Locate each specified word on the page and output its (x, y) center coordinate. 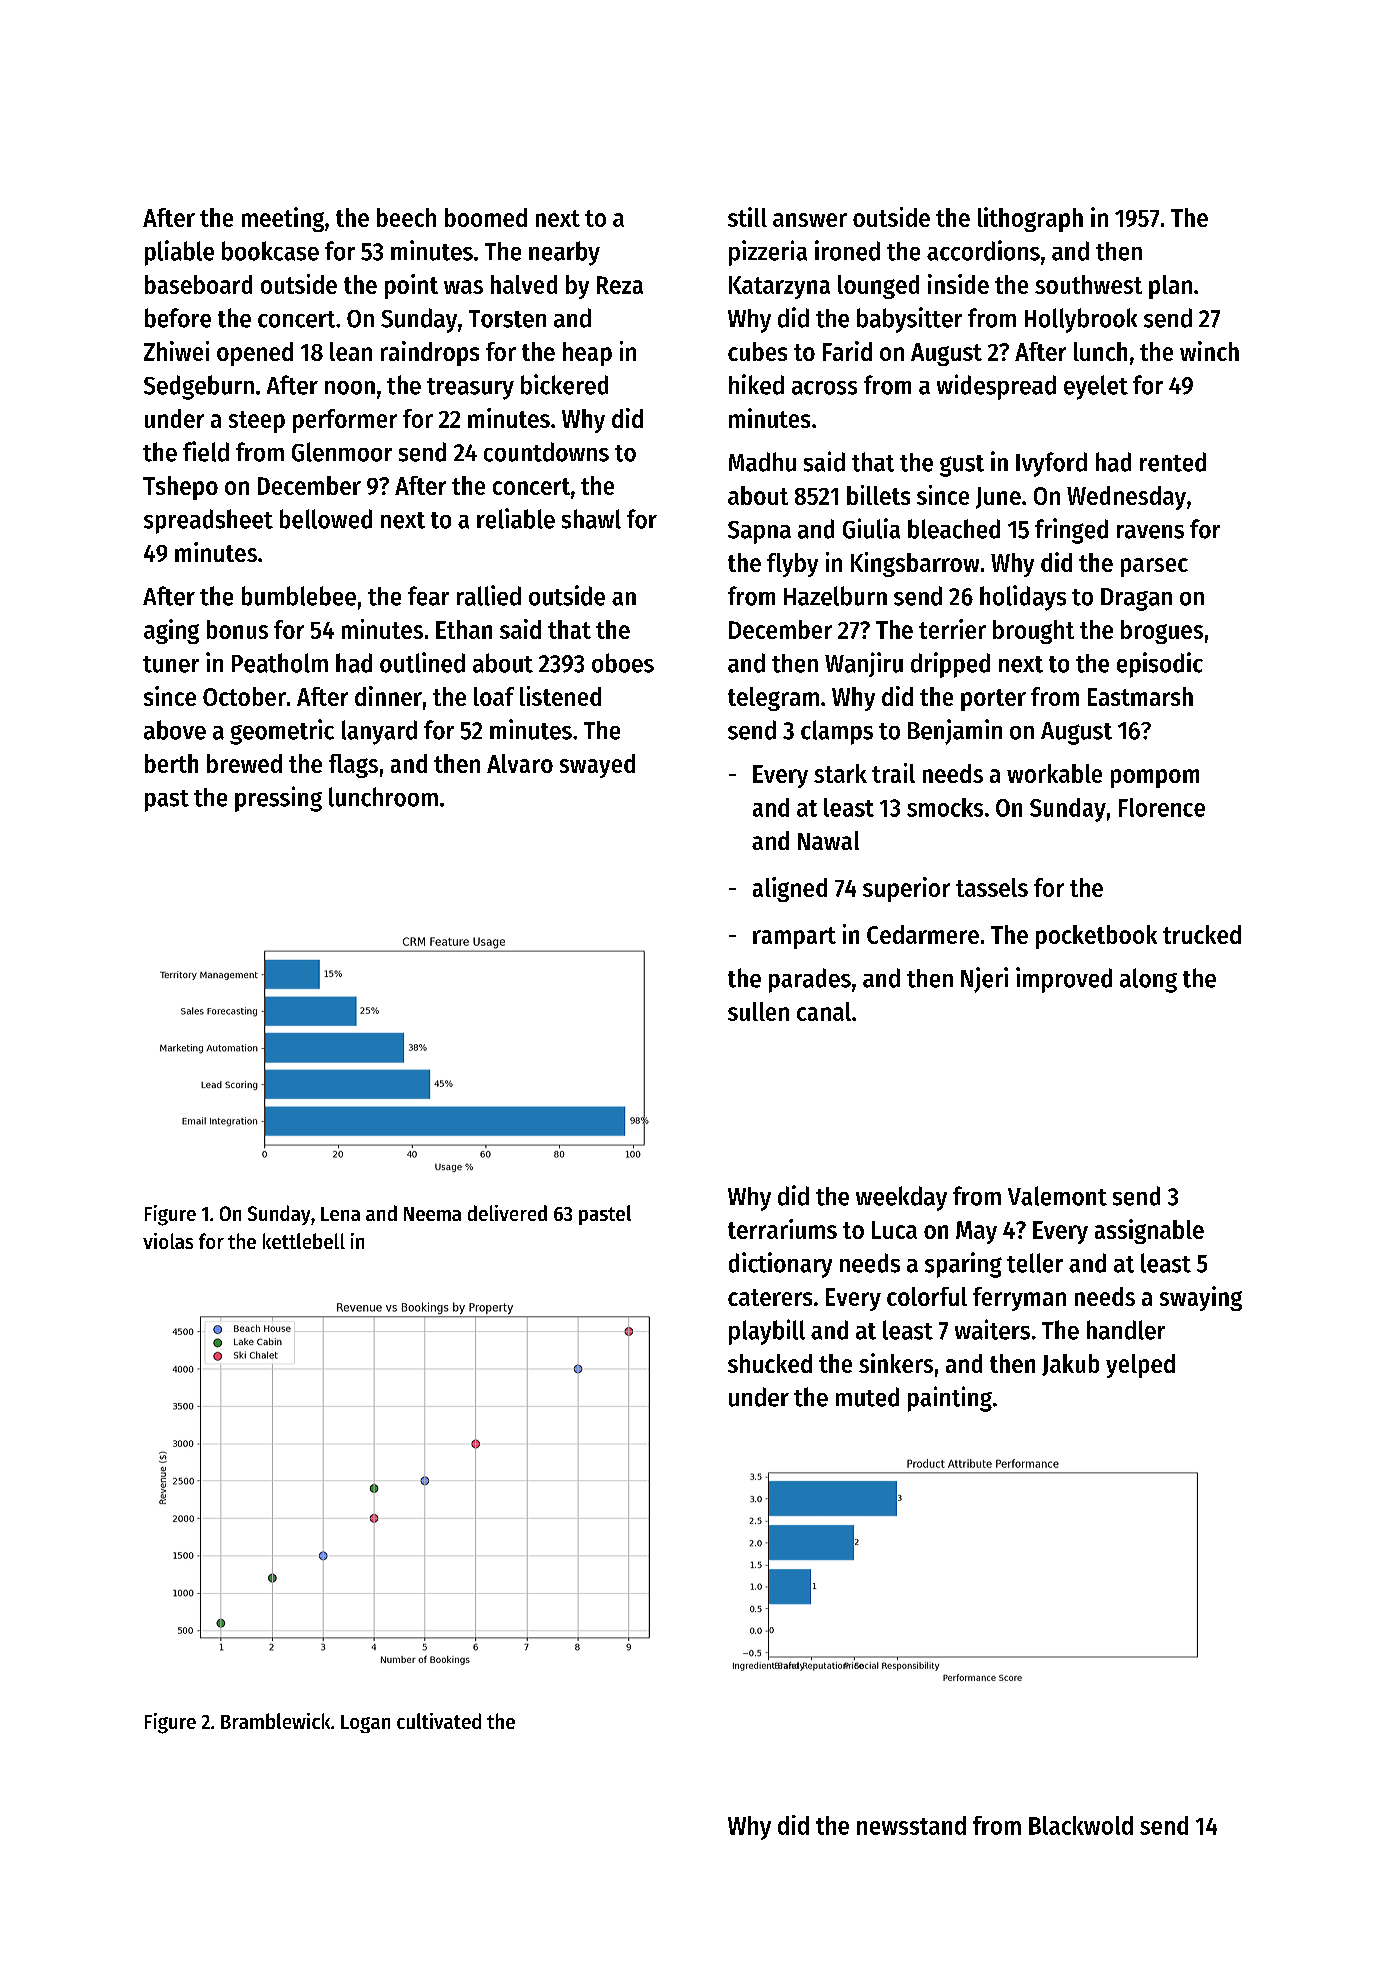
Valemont (1057, 1196)
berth (171, 763)
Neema (432, 1214)
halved (524, 284)
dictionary (780, 1265)
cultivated (439, 1721)
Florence (1162, 807)
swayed (597, 766)
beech (406, 217)
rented (1173, 462)
